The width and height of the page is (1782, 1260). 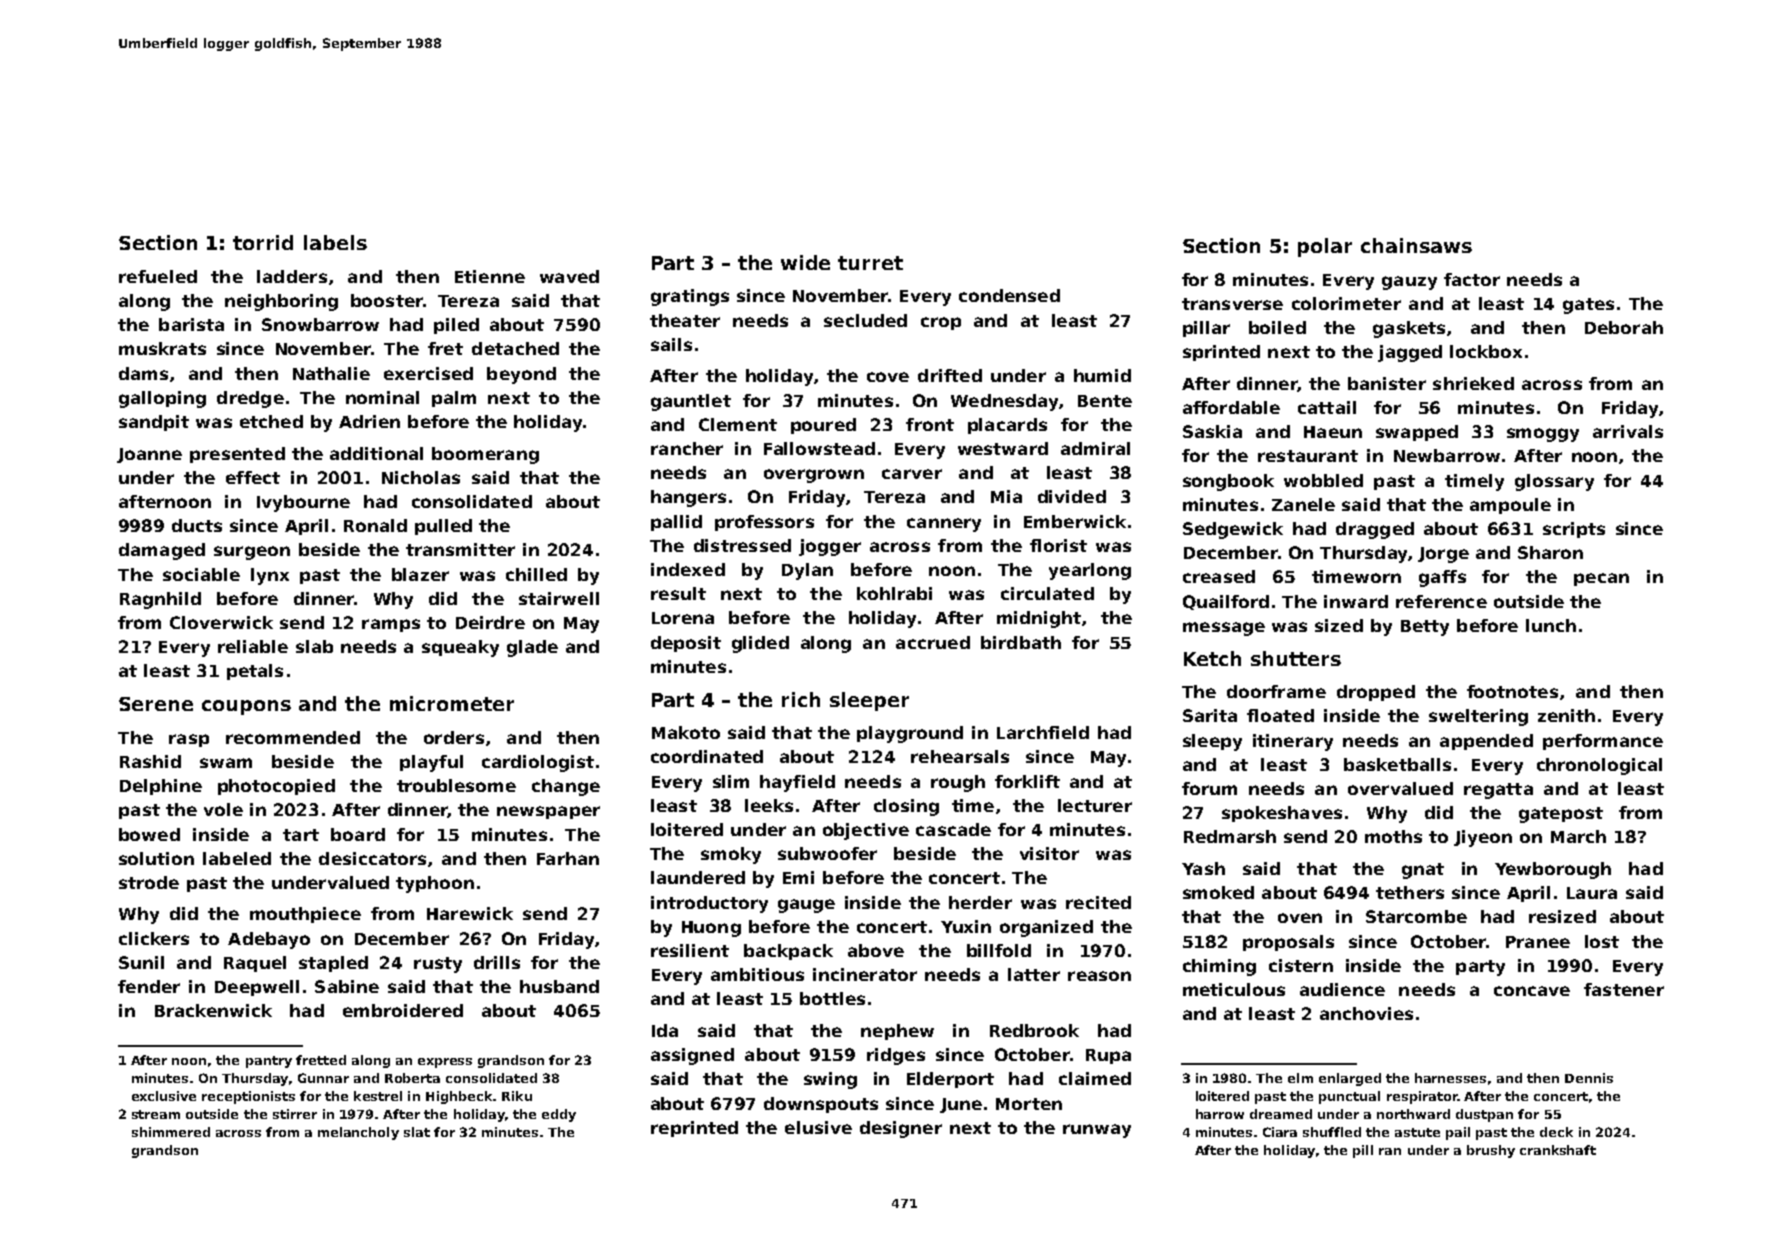 I want to click on distressed, so click(x=742, y=545).
